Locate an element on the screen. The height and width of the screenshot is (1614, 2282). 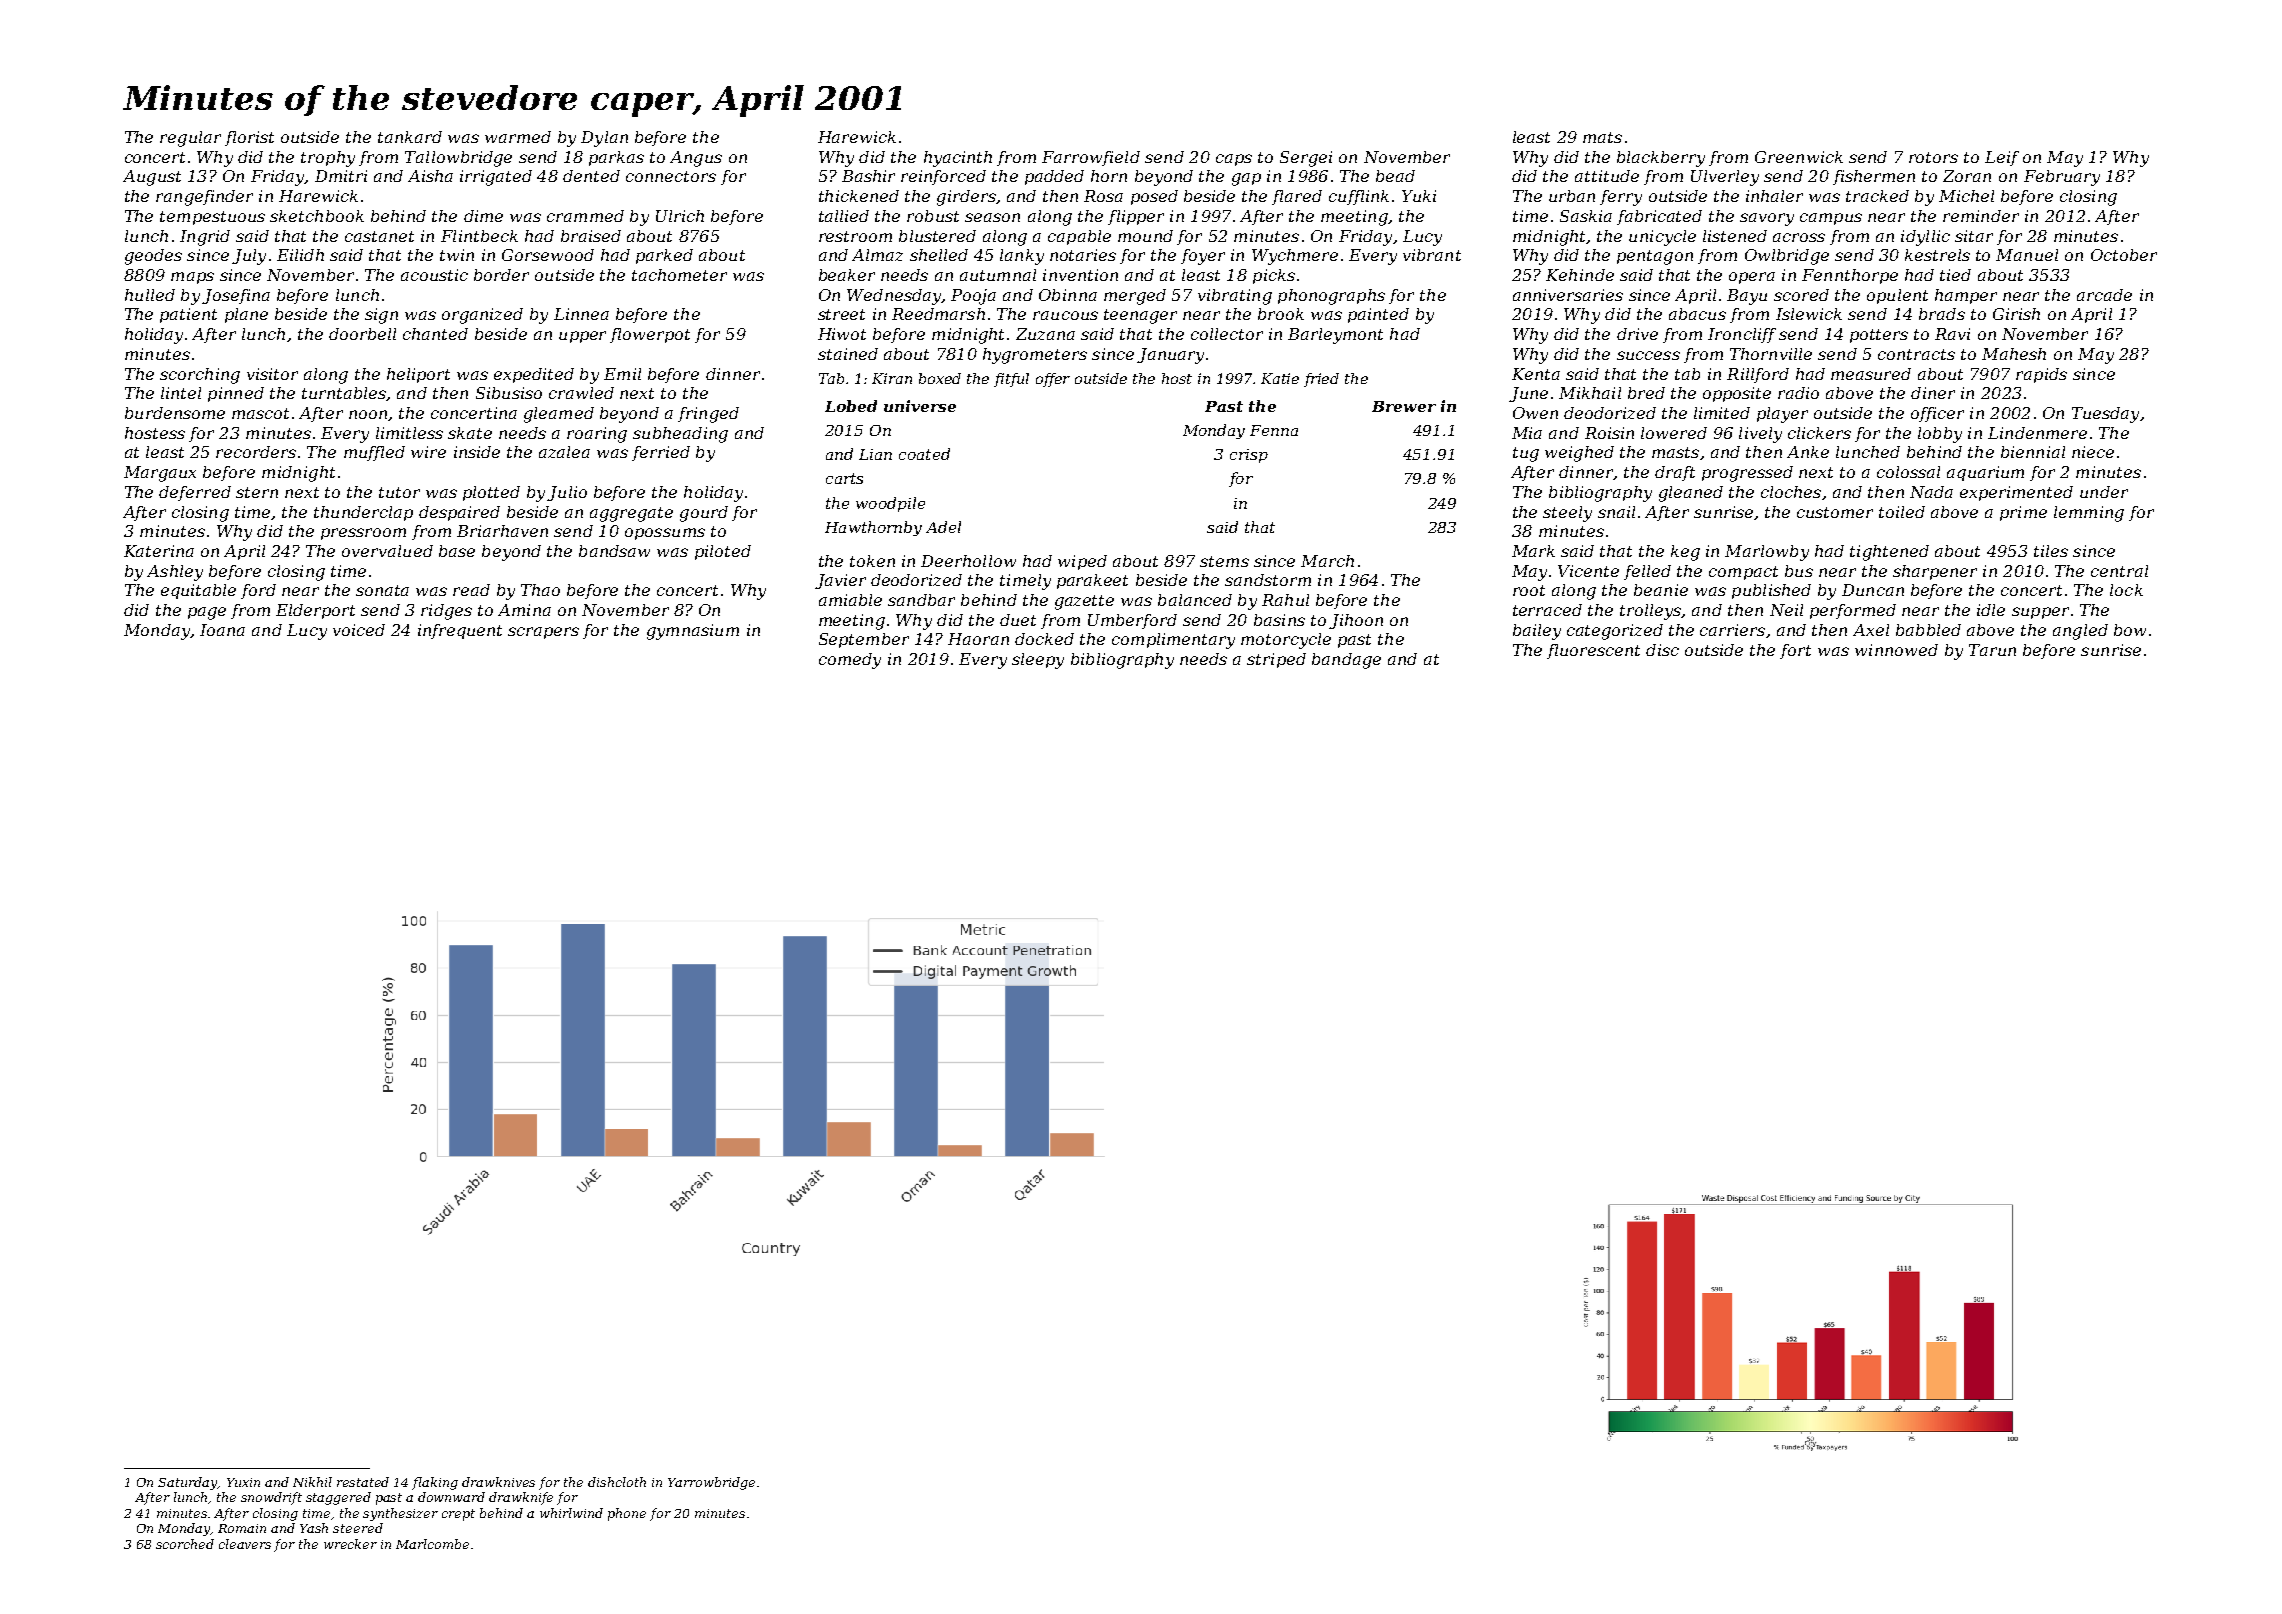
Lobed is located at coordinates (851, 406).
